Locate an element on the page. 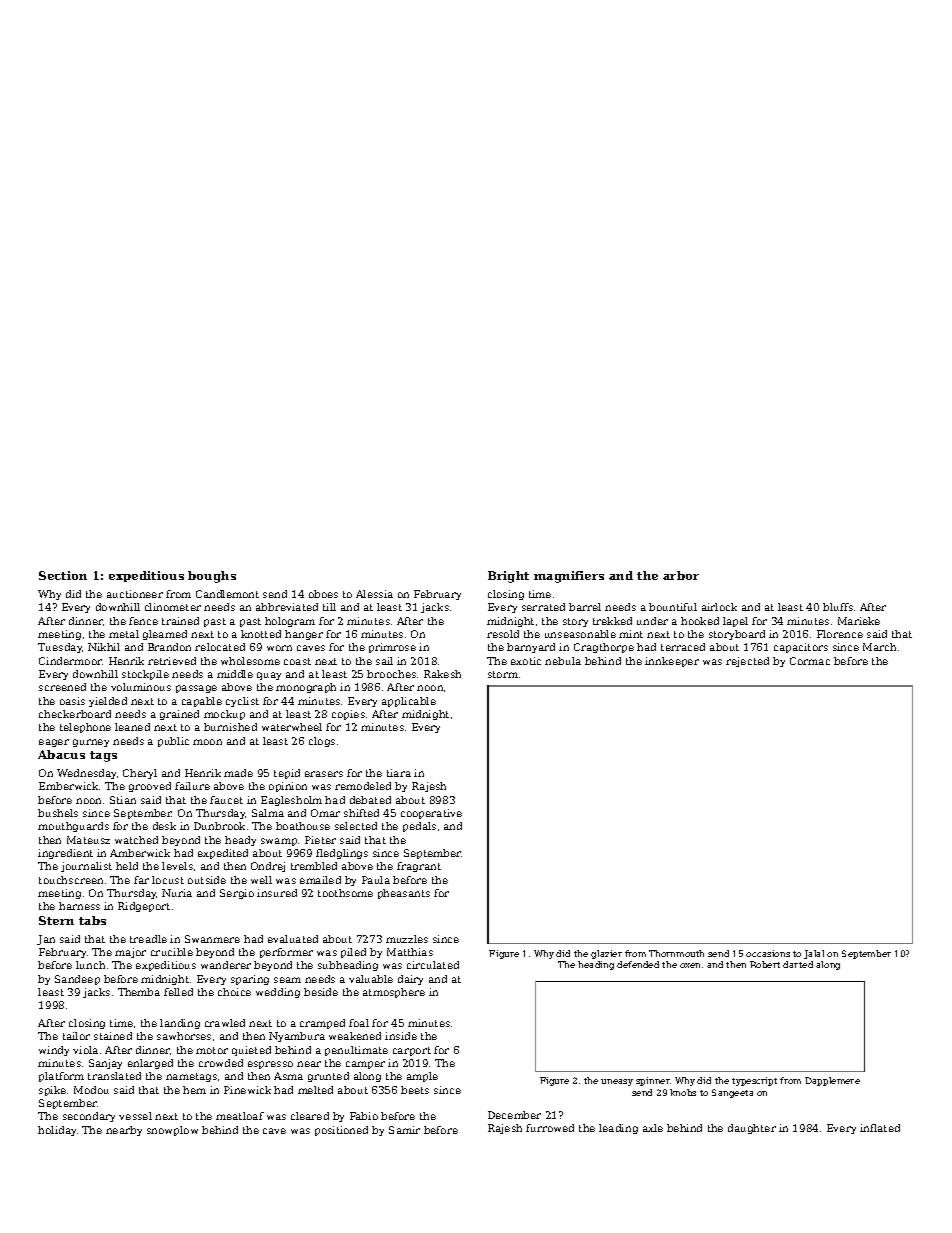  stockpile is located at coordinates (145, 675).
